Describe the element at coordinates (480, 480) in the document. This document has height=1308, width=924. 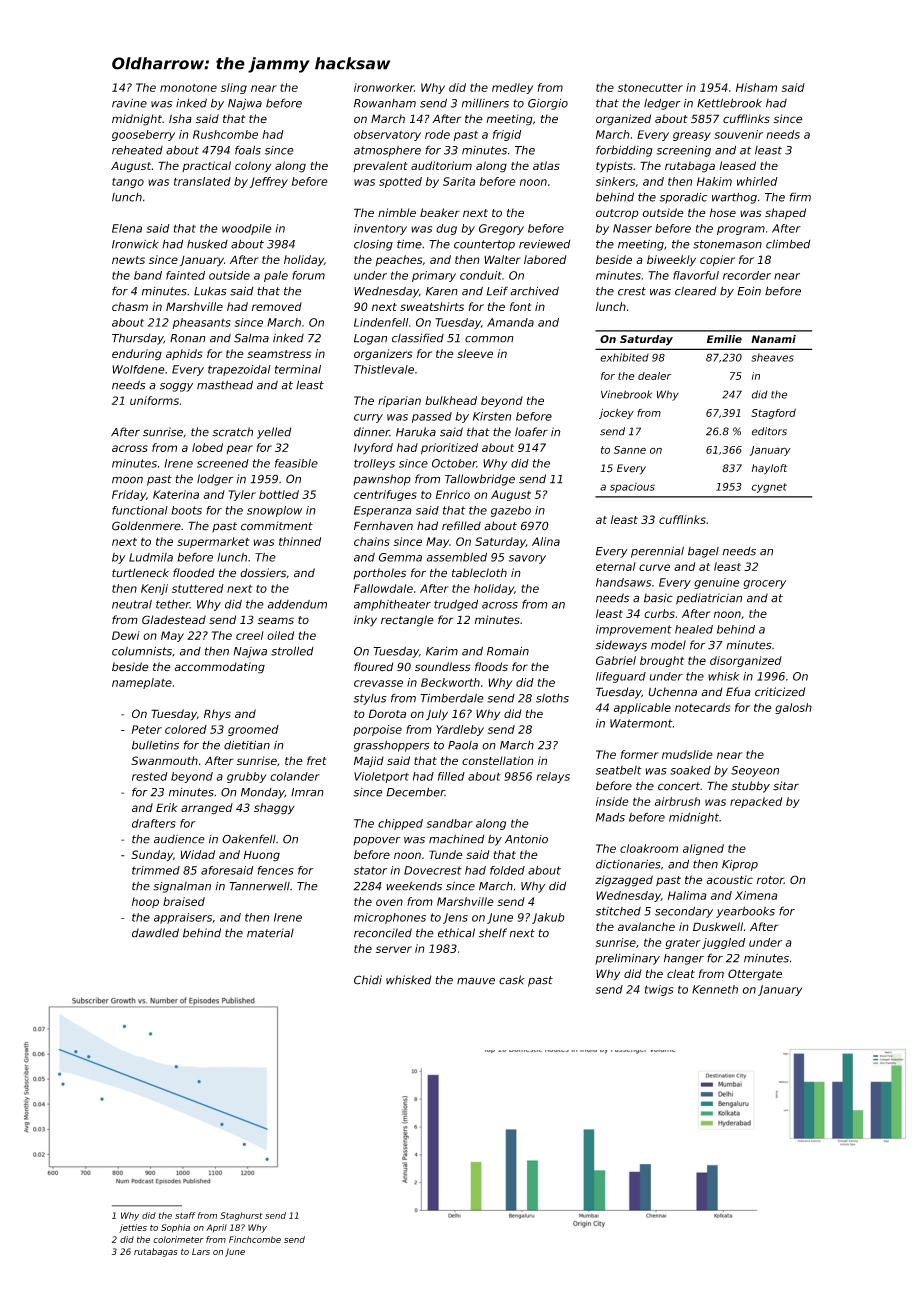
I see `Tallowbridge` at that location.
